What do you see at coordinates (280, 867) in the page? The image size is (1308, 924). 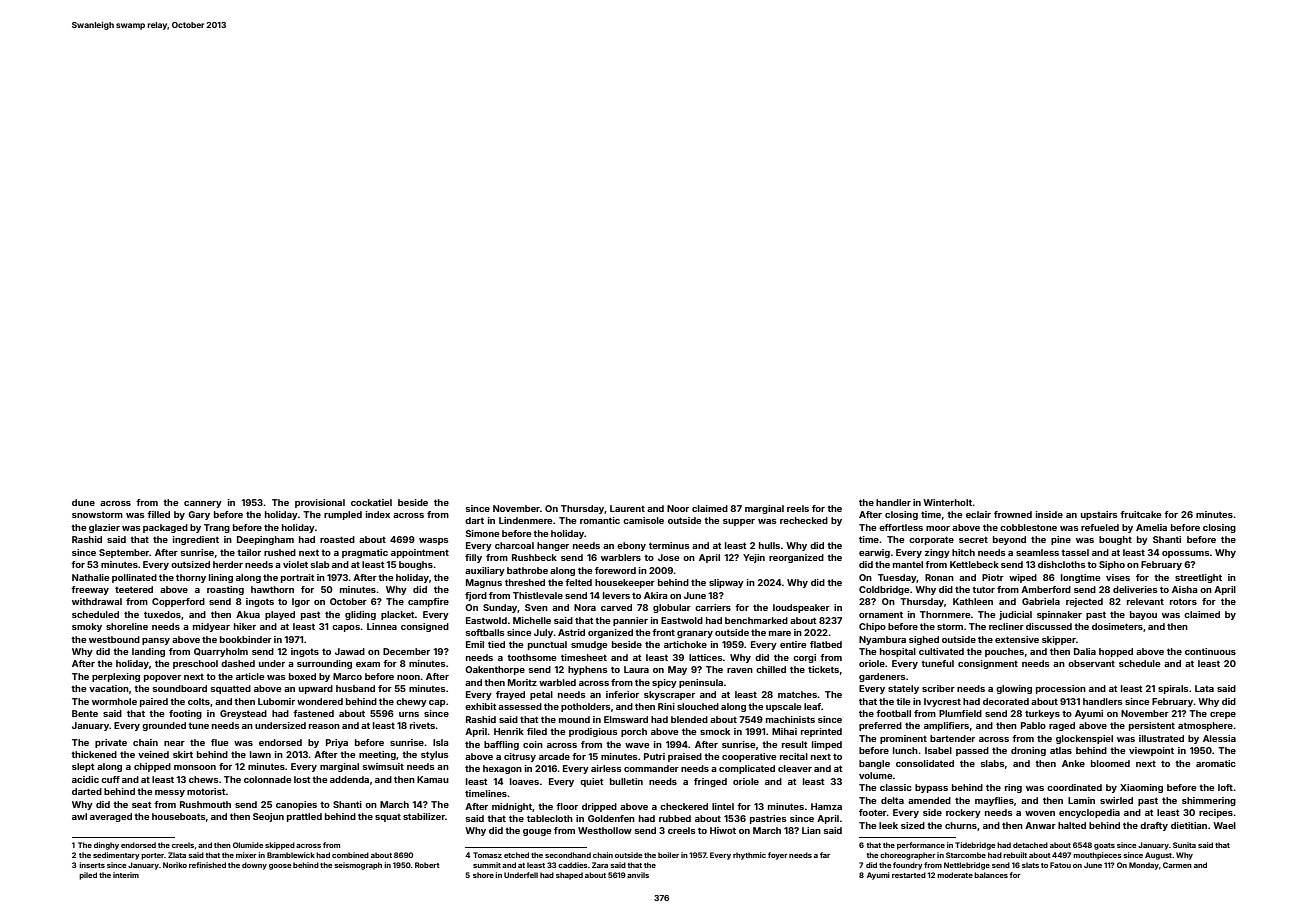 I see `goose` at bounding box center [280, 867].
